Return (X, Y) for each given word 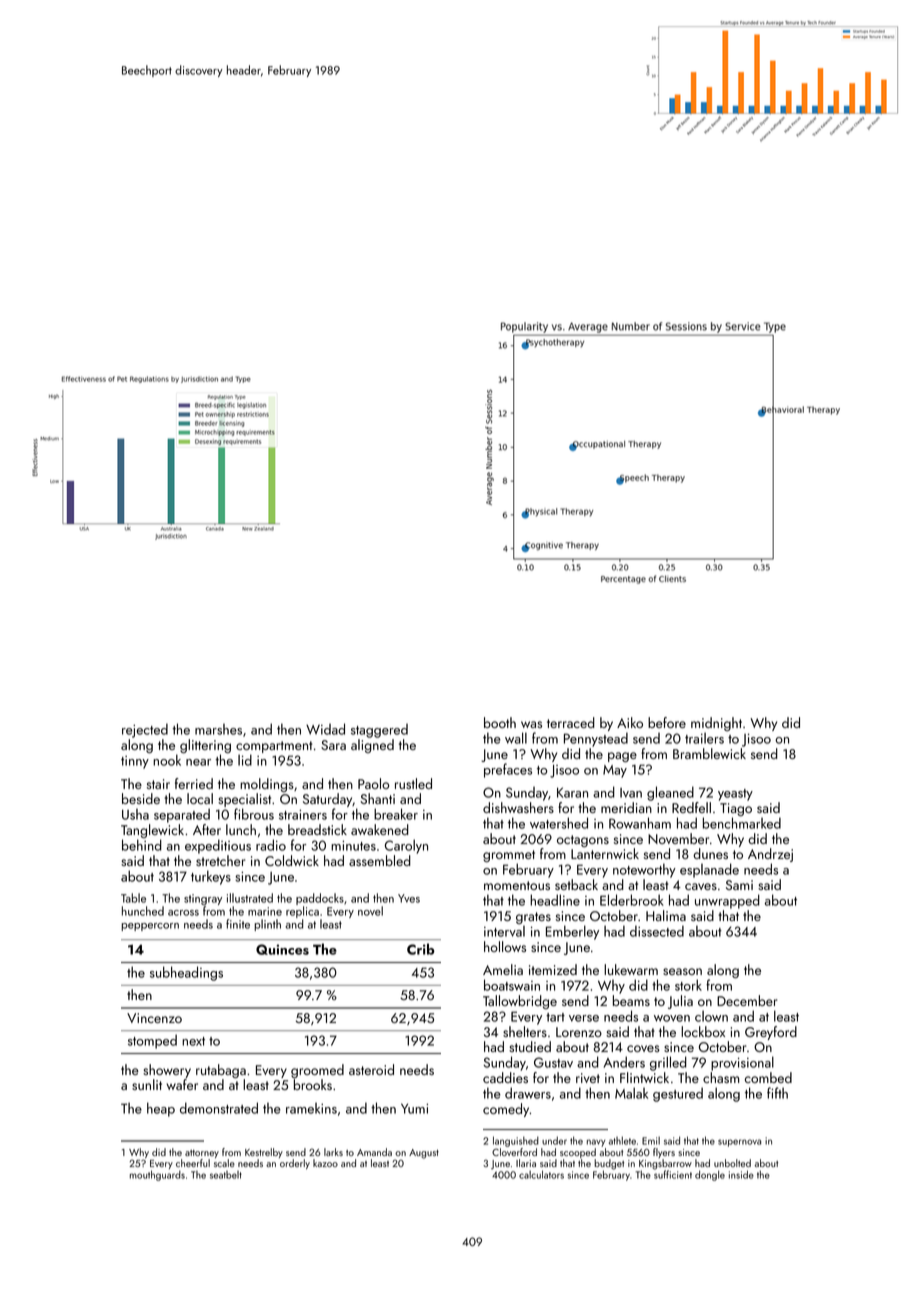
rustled (413, 783)
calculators (541, 1174)
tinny (135, 762)
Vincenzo (154, 1018)
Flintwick (644, 1077)
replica (302, 912)
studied (530, 1046)
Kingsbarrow (665, 1164)
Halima (666, 915)
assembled (380, 860)
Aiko (630, 722)
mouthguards (157, 1175)
